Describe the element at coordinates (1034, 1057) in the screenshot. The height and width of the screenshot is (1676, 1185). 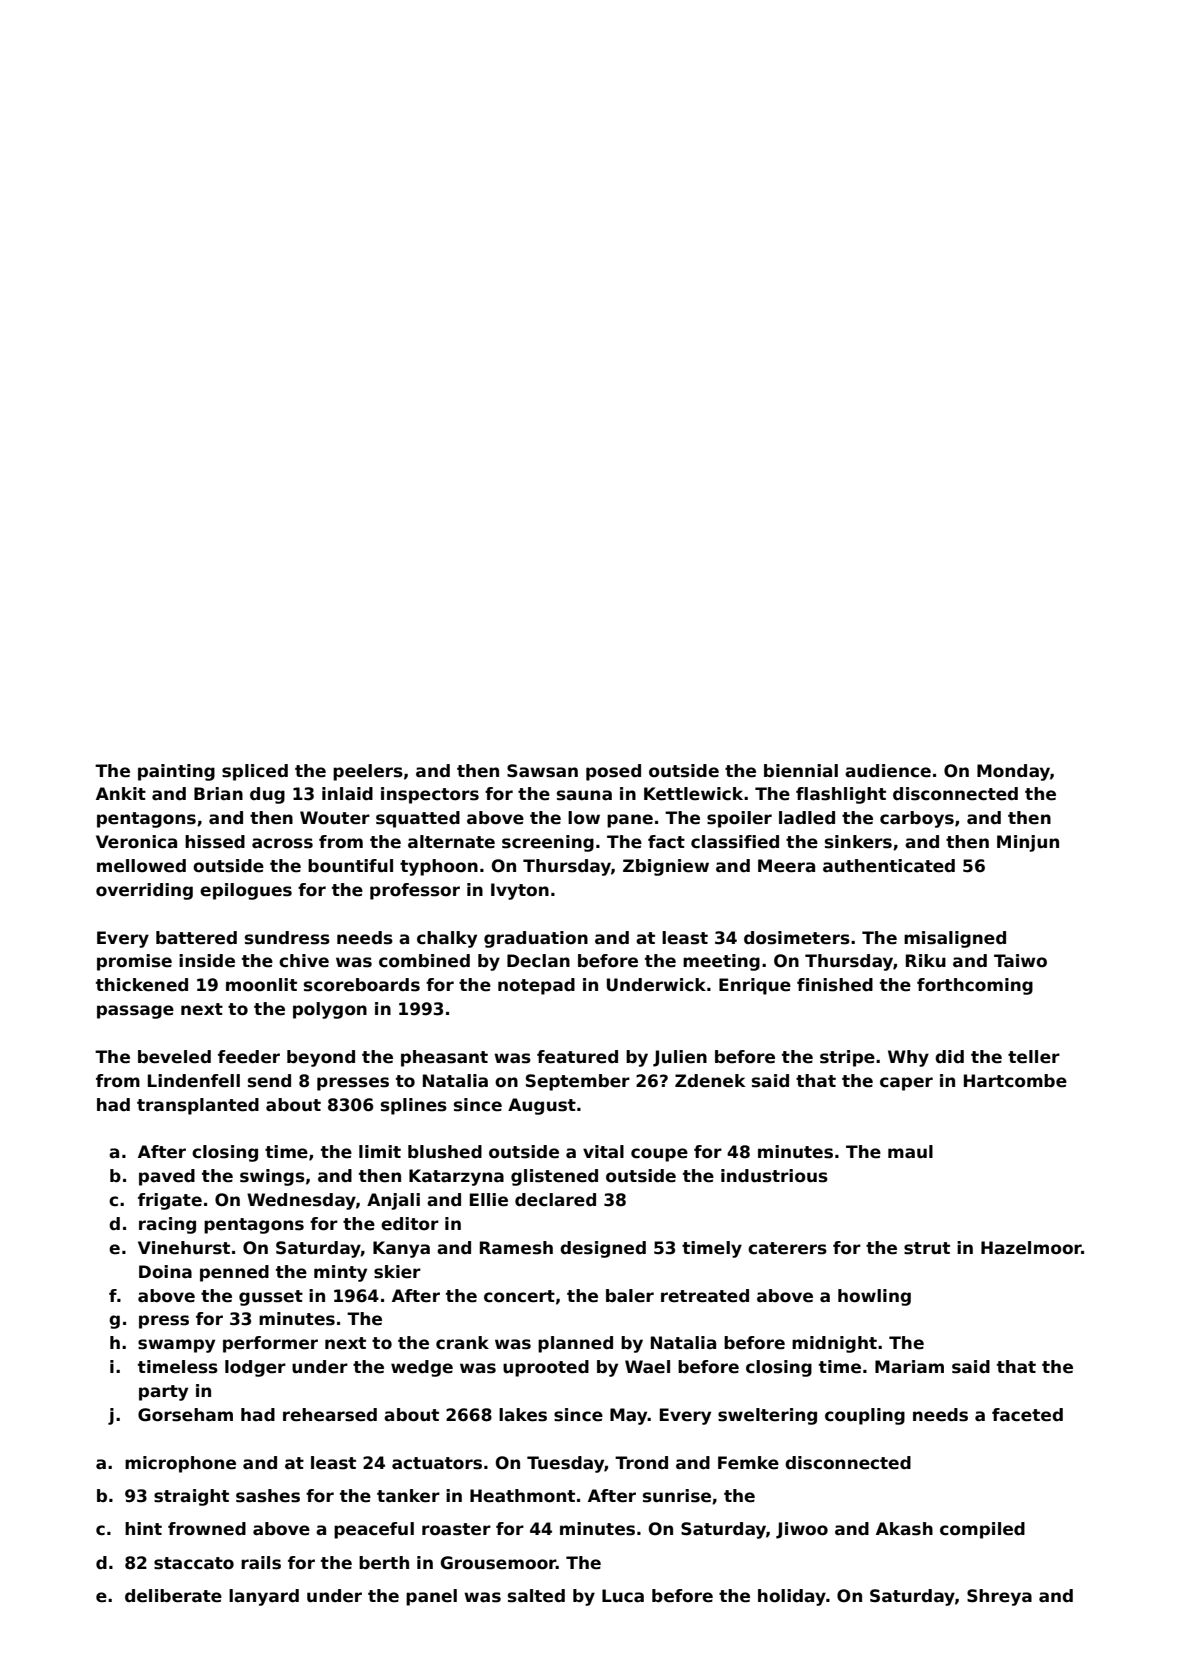
I see `teller` at that location.
